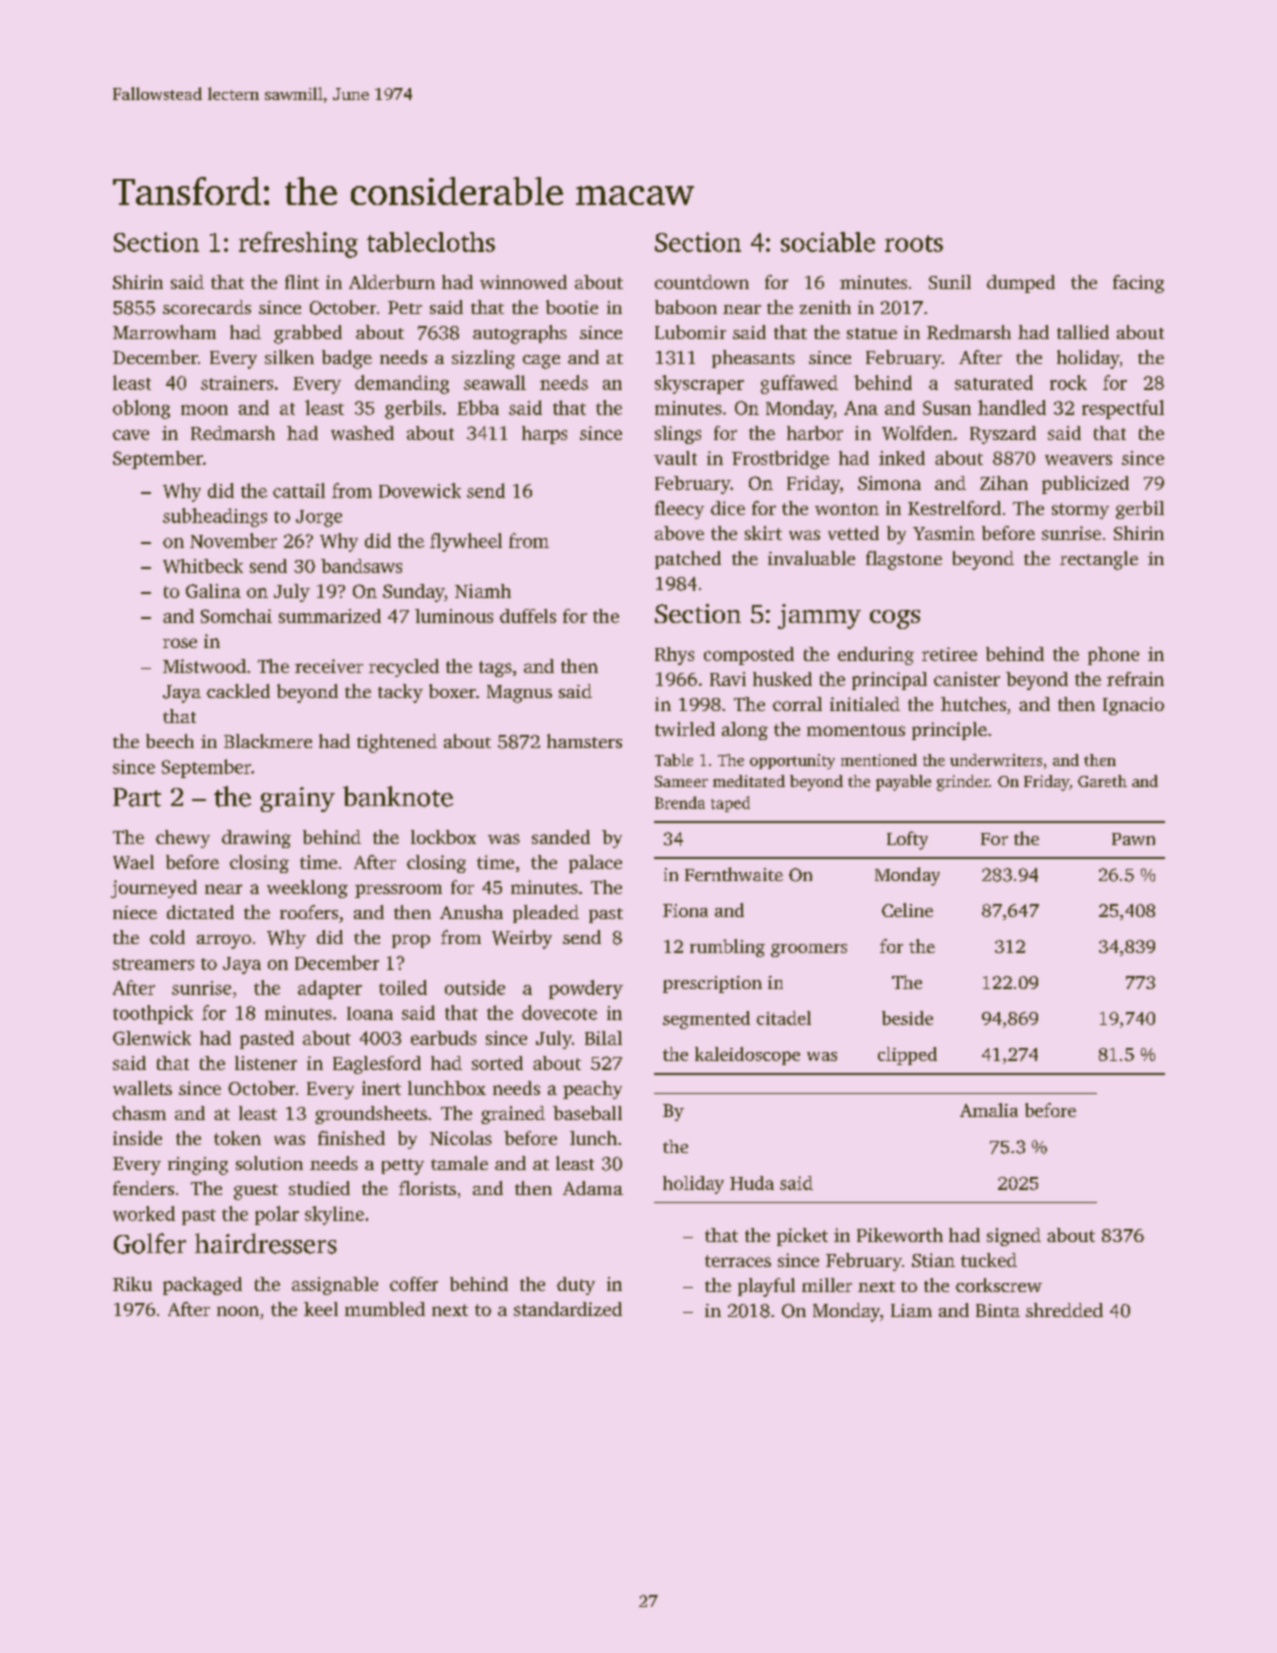 Image resolution: width=1277 pixels, height=1653 pixels. What do you see at coordinates (907, 1018) in the screenshot?
I see `beside` at bounding box center [907, 1018].
